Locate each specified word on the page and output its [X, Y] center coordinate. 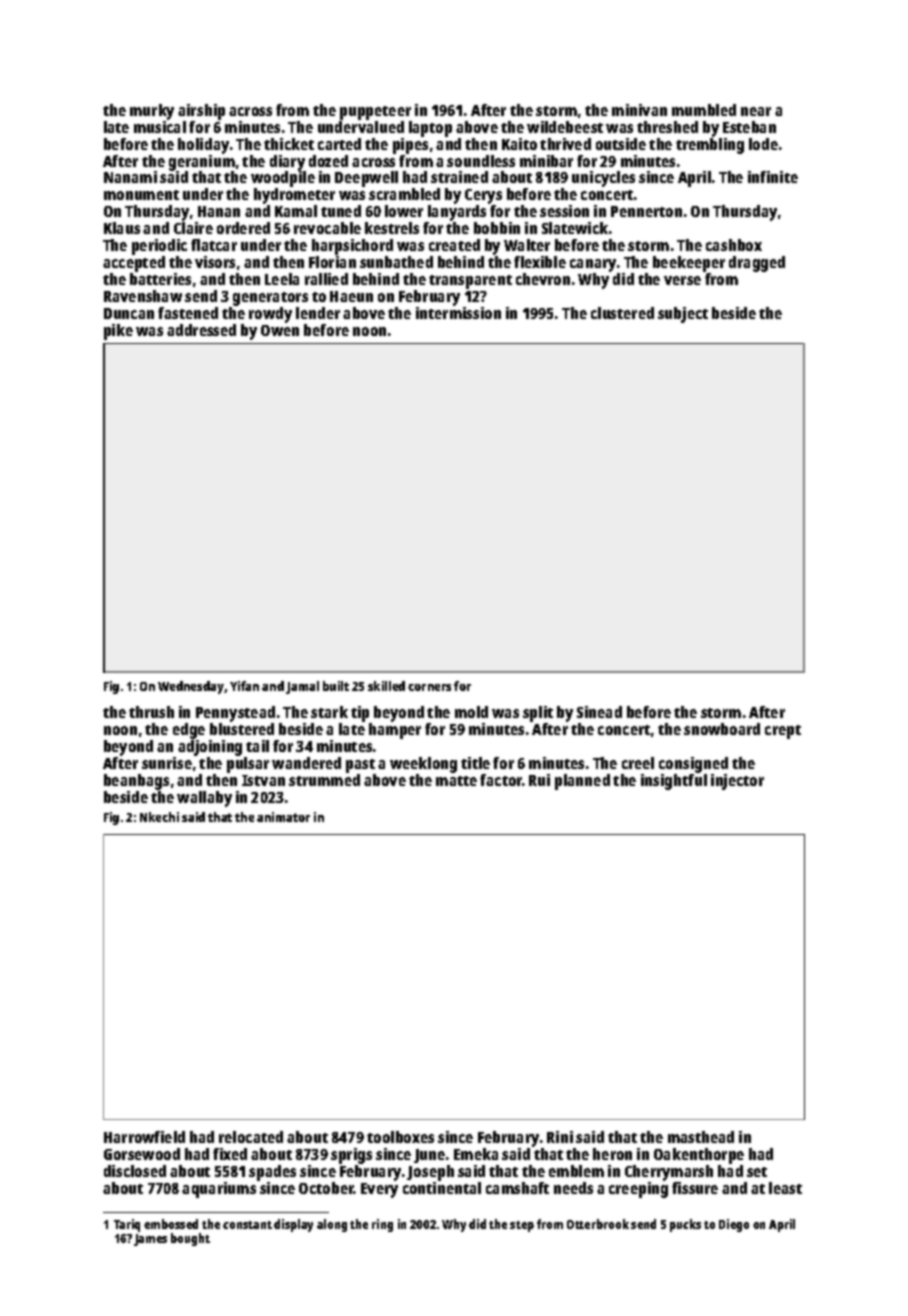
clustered [622, 313]
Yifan [244, 686]
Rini [560, 1137]
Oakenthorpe [699, 1156]
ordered [243, 228]
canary [593, 265]
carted [339, 144]
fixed [230, 1154]
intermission [458, 313]
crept [783, 732]
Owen [280, 330]
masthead [701, 1137]
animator [283, 817]
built [336, 686]
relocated [251, 1137]
